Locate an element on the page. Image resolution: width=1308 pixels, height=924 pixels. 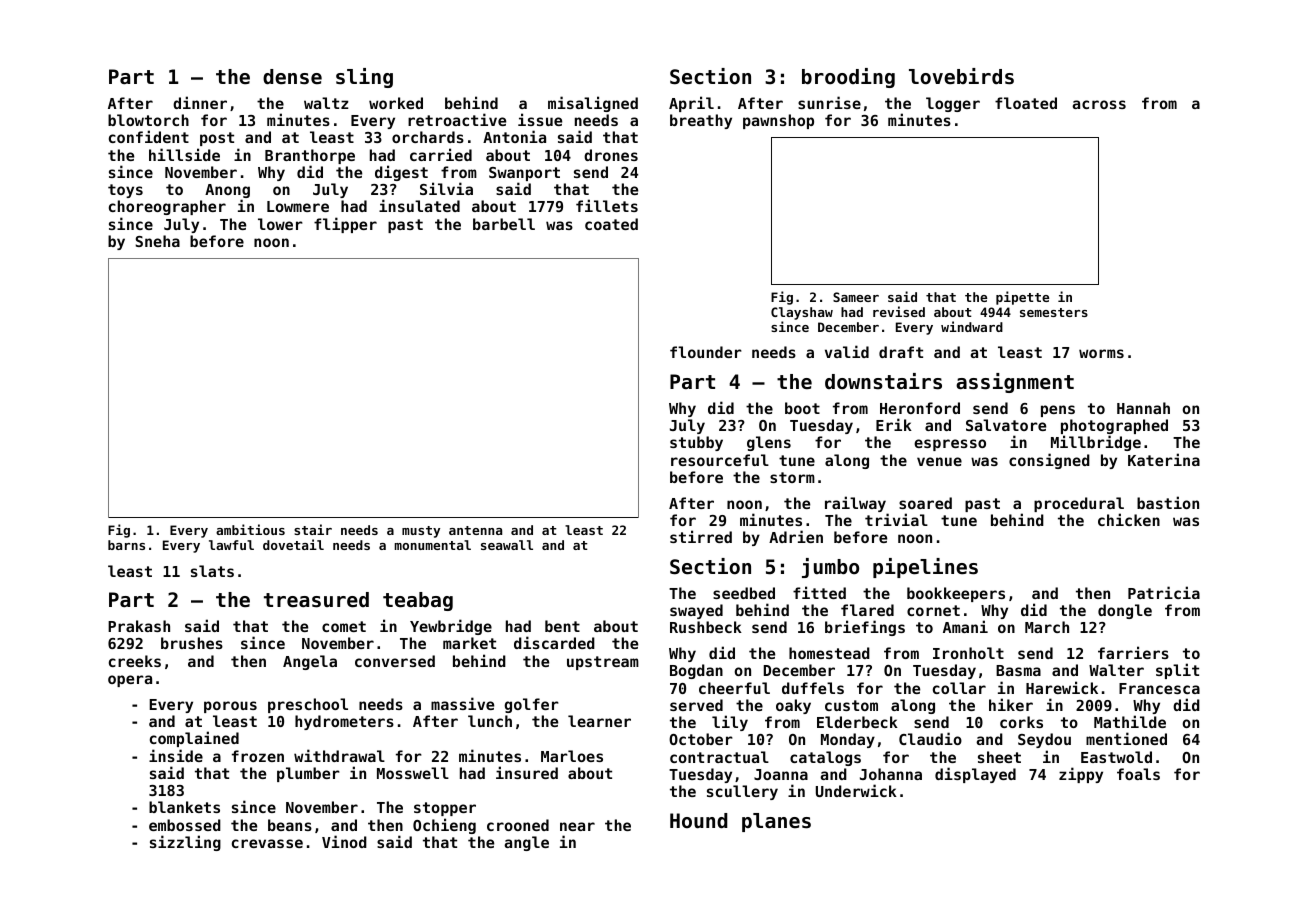
Mosswell is located at coordinates (413, 773).
